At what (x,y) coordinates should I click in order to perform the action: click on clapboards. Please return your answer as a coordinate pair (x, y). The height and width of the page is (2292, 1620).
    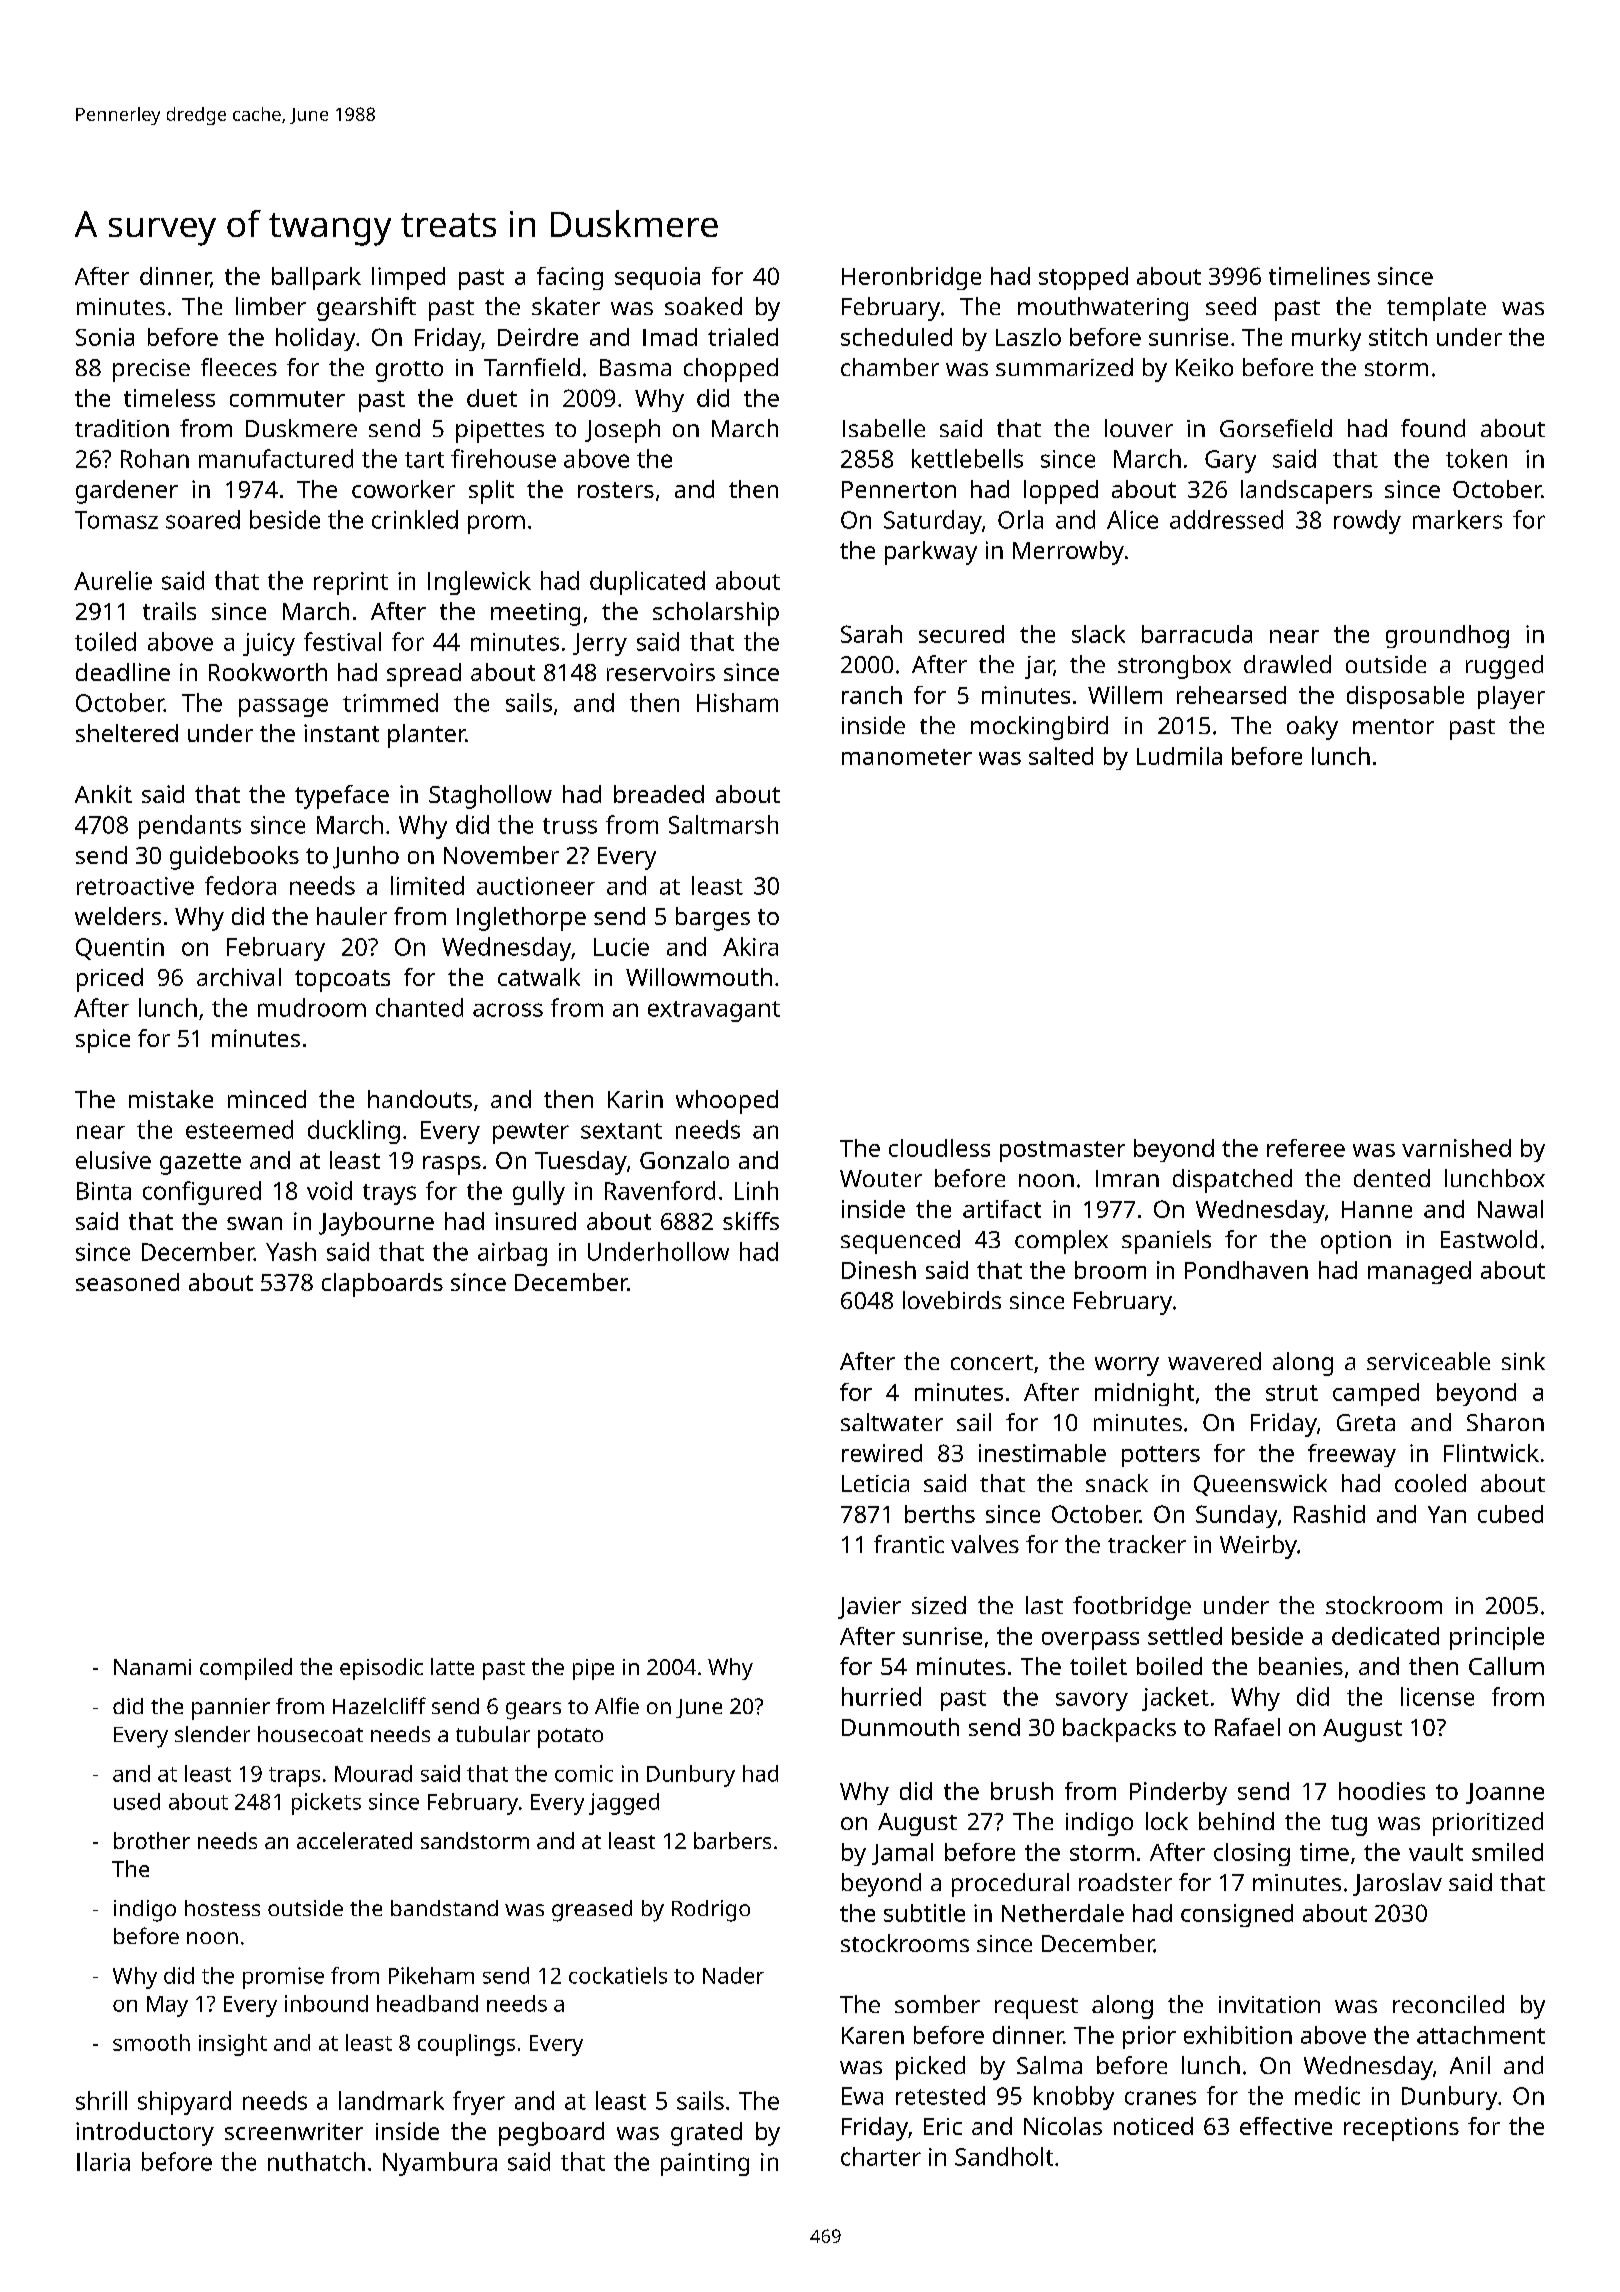
    Looking at the image, I should click on (382, 1285).
